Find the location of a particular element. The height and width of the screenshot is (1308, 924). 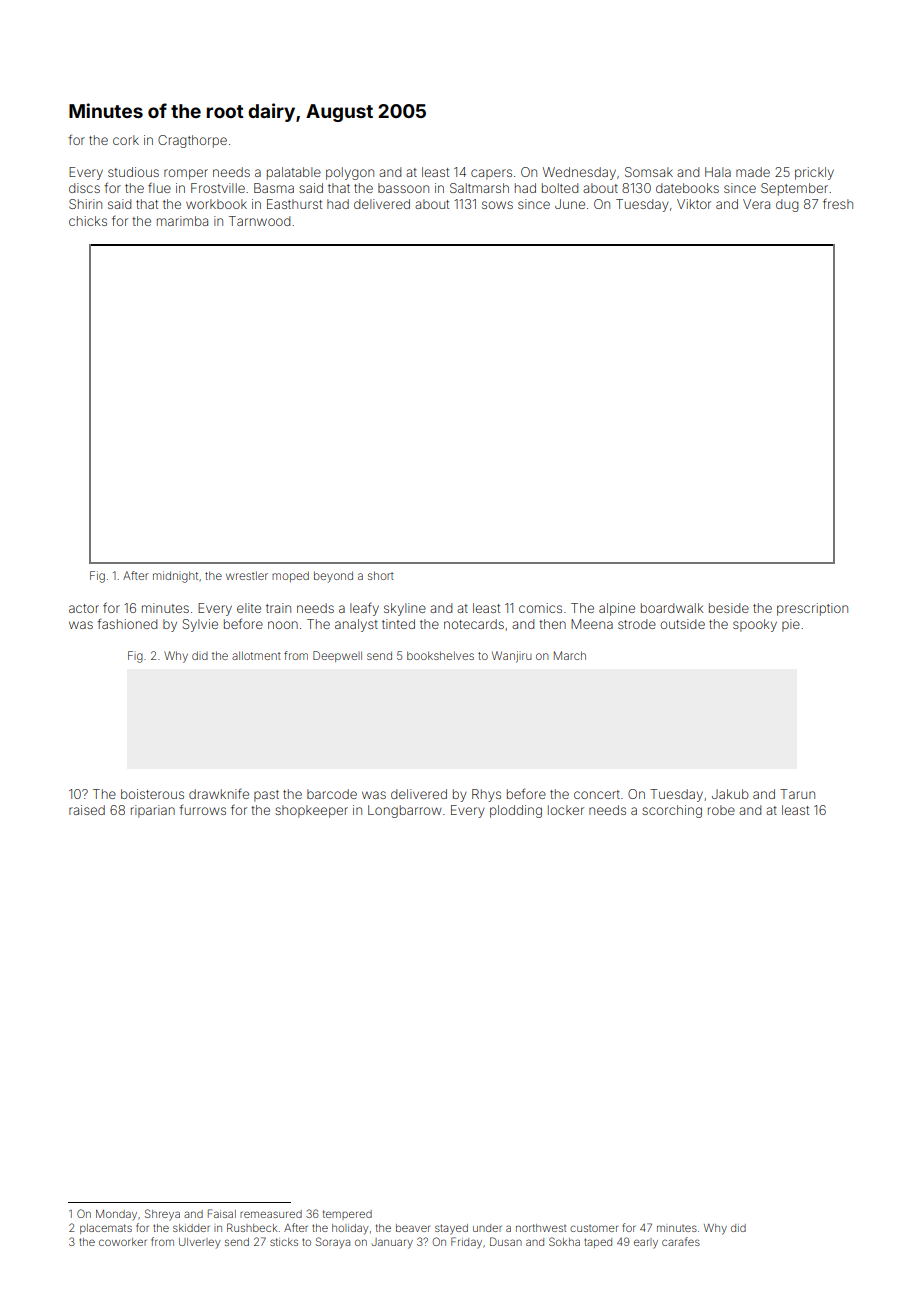

cork is located at coordinates (126, 140).
